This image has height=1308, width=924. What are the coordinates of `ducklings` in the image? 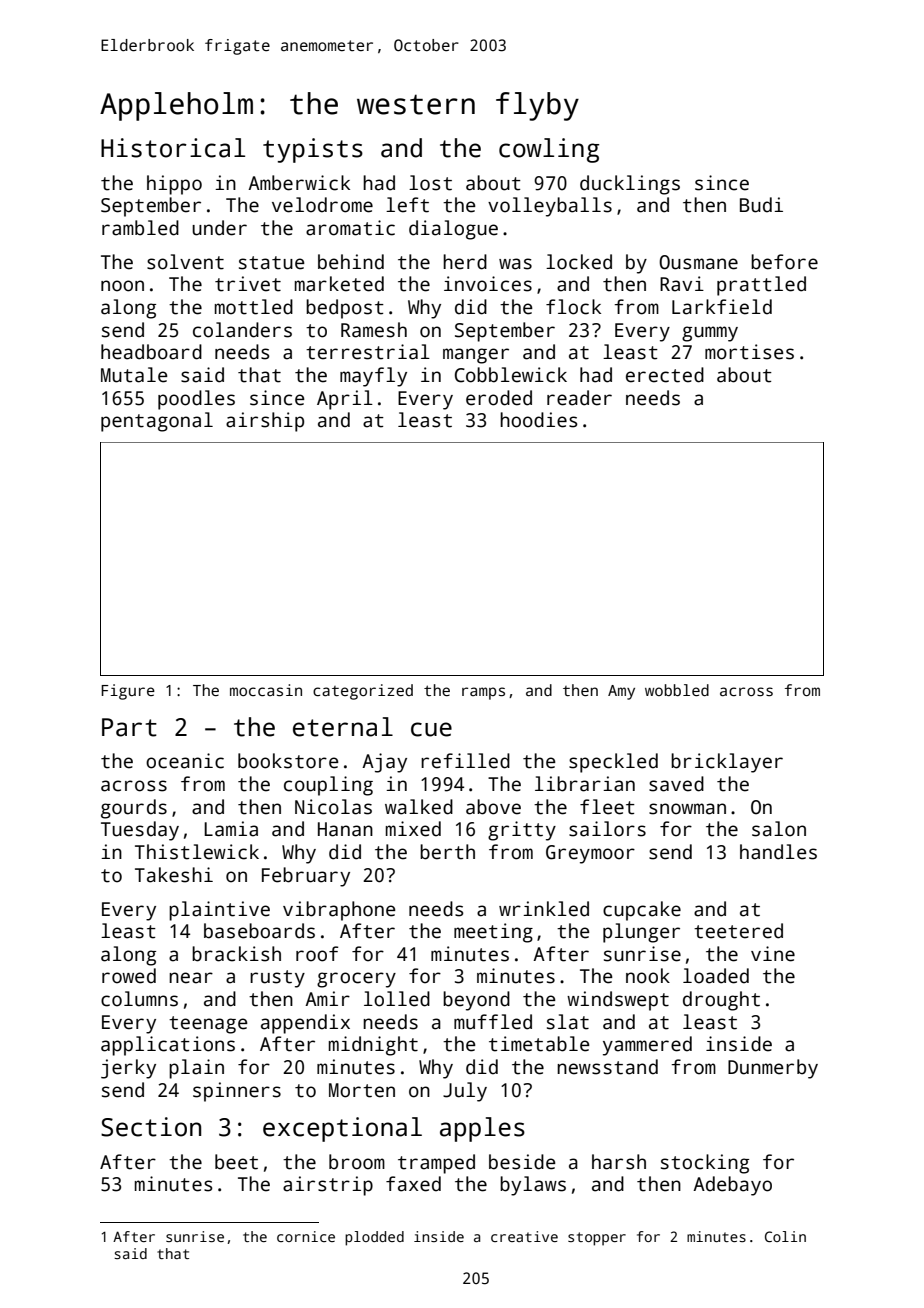 It's located at (630, 185).
